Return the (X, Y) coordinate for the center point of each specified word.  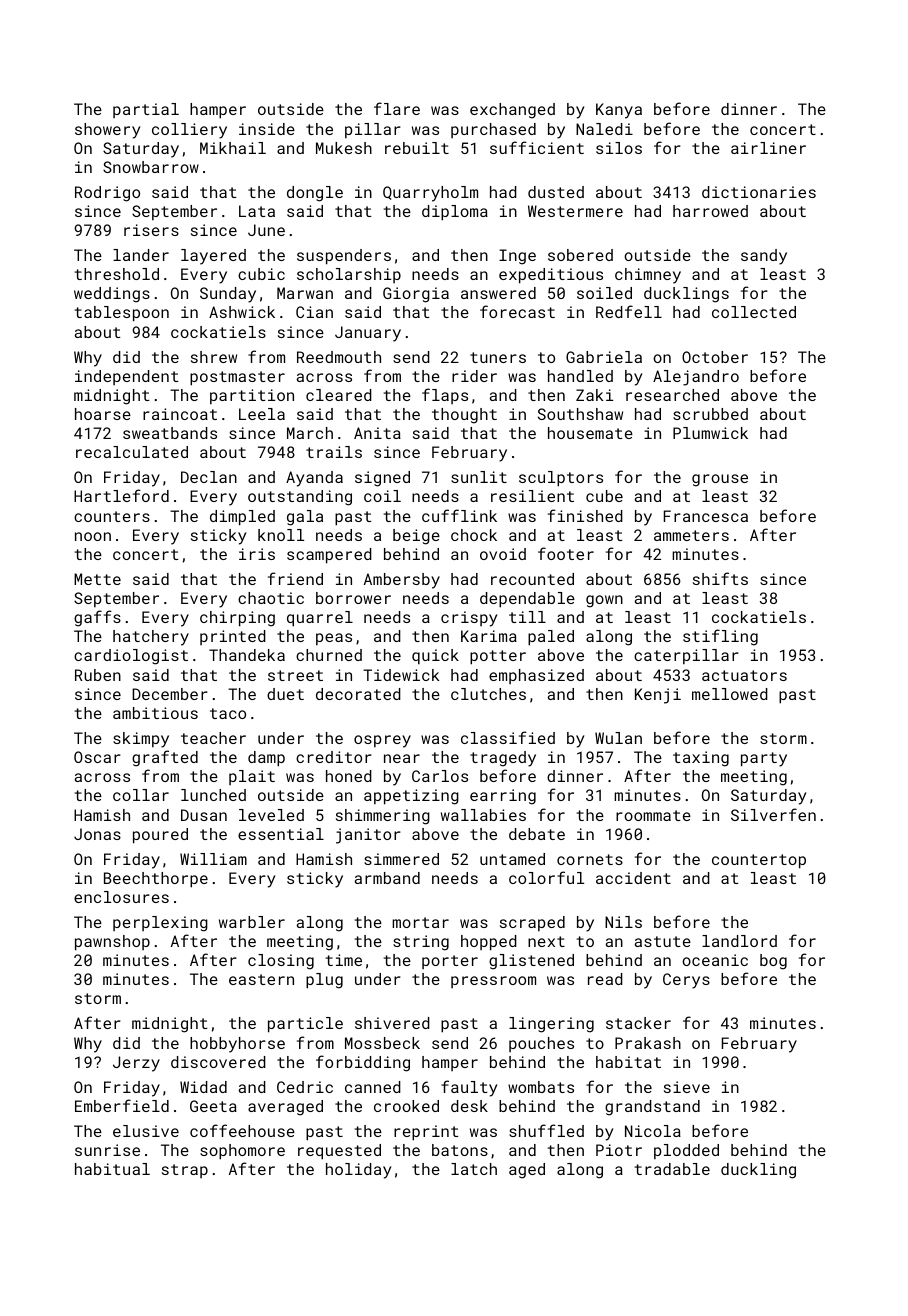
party (764, 759)
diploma (455, 213)
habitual (112, 1169)
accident (633, 878)
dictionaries (759, 192)
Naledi (604, 129)
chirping (237, 619)
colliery (189, 131)
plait (252, 777)
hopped (489, 943)
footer (566, 553)
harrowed (710, 211)
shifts (720, 578)
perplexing (160, 924)
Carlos (440, 776)
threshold (117, 274)
